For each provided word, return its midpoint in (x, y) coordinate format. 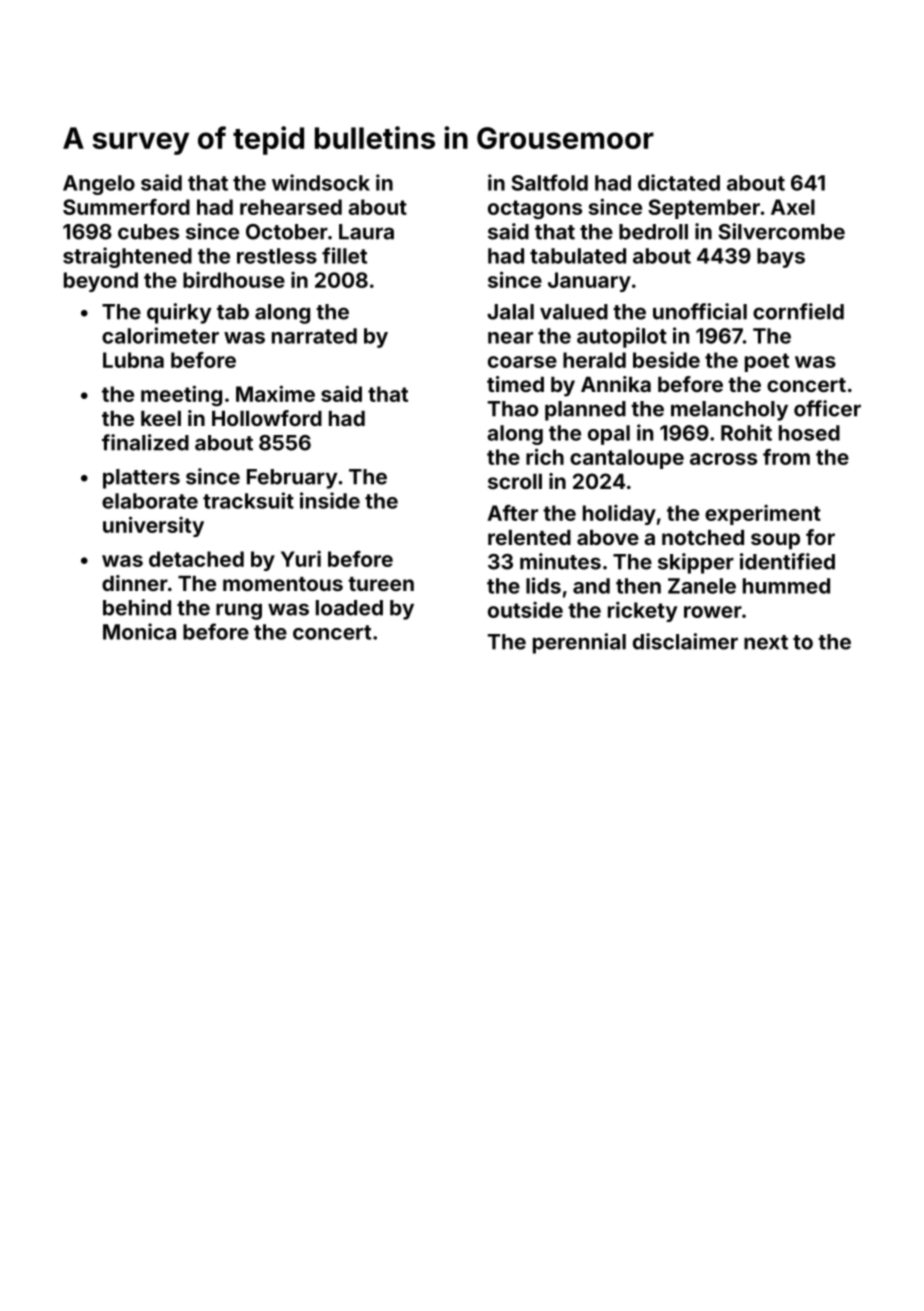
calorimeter (160, 335)
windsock (321, 182)
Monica (139, 631)
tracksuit (248, 500)
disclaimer (685, 641)
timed (515, 384)
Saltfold (549, 182)
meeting (181, 396)
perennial (579, 643)
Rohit (746, 432)
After (512, 513)
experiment (763, 515)
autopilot (622, 337)
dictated (679, 182)
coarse (522, 362)
